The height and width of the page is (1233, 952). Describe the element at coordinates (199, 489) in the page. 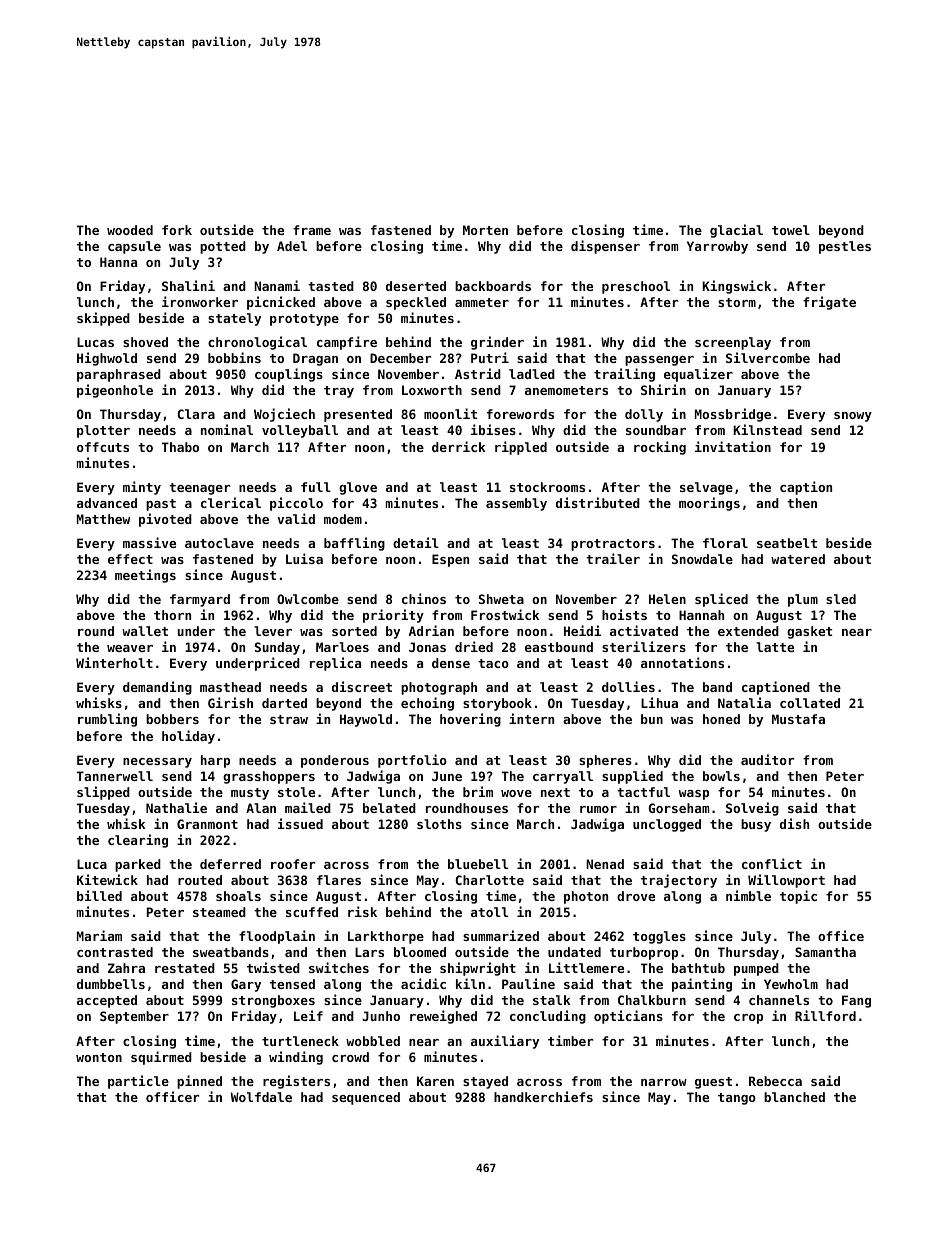

I see `teenager` at that location.
